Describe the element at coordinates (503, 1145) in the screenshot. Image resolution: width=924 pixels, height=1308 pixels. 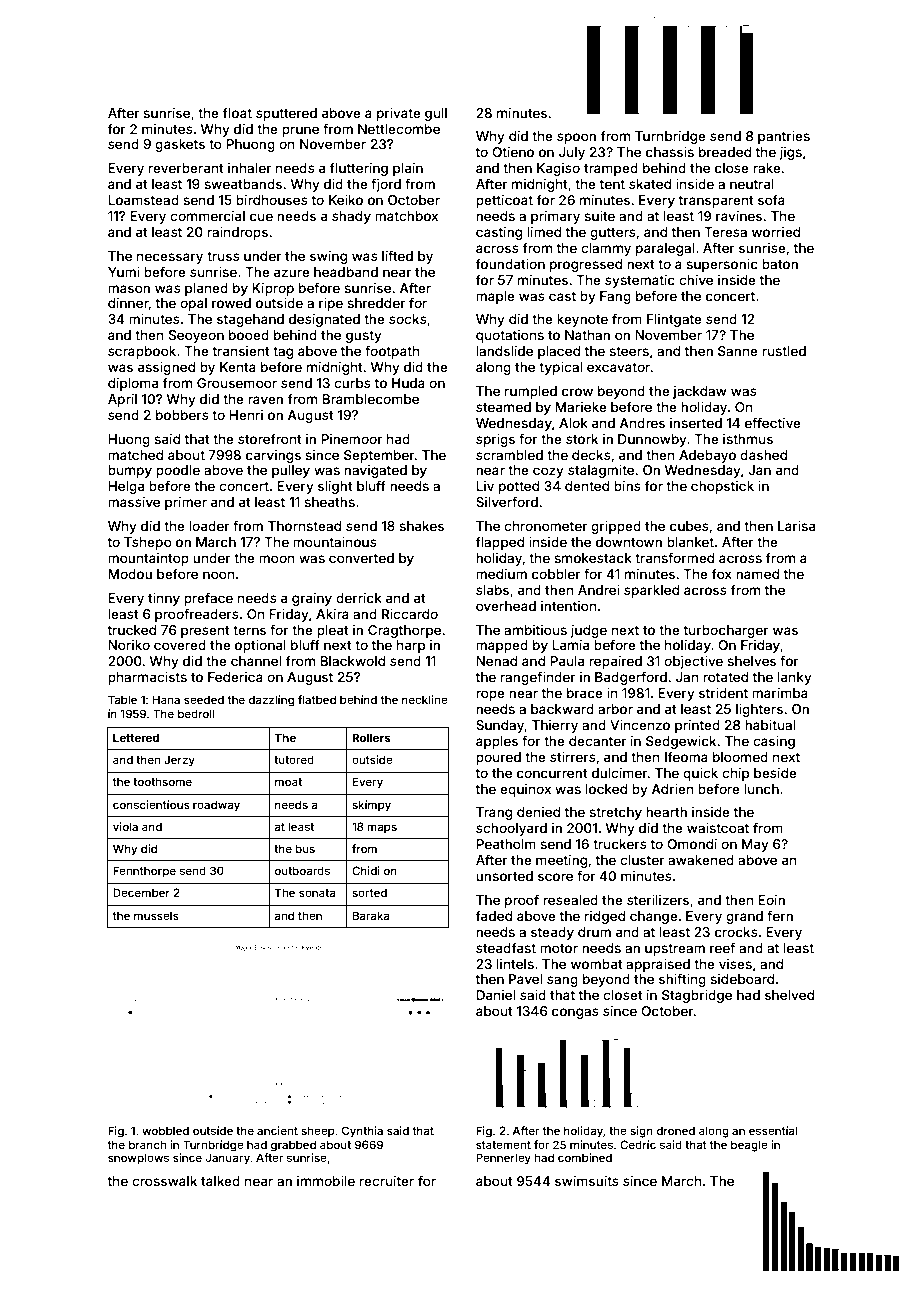
I see `statement` at that location.
